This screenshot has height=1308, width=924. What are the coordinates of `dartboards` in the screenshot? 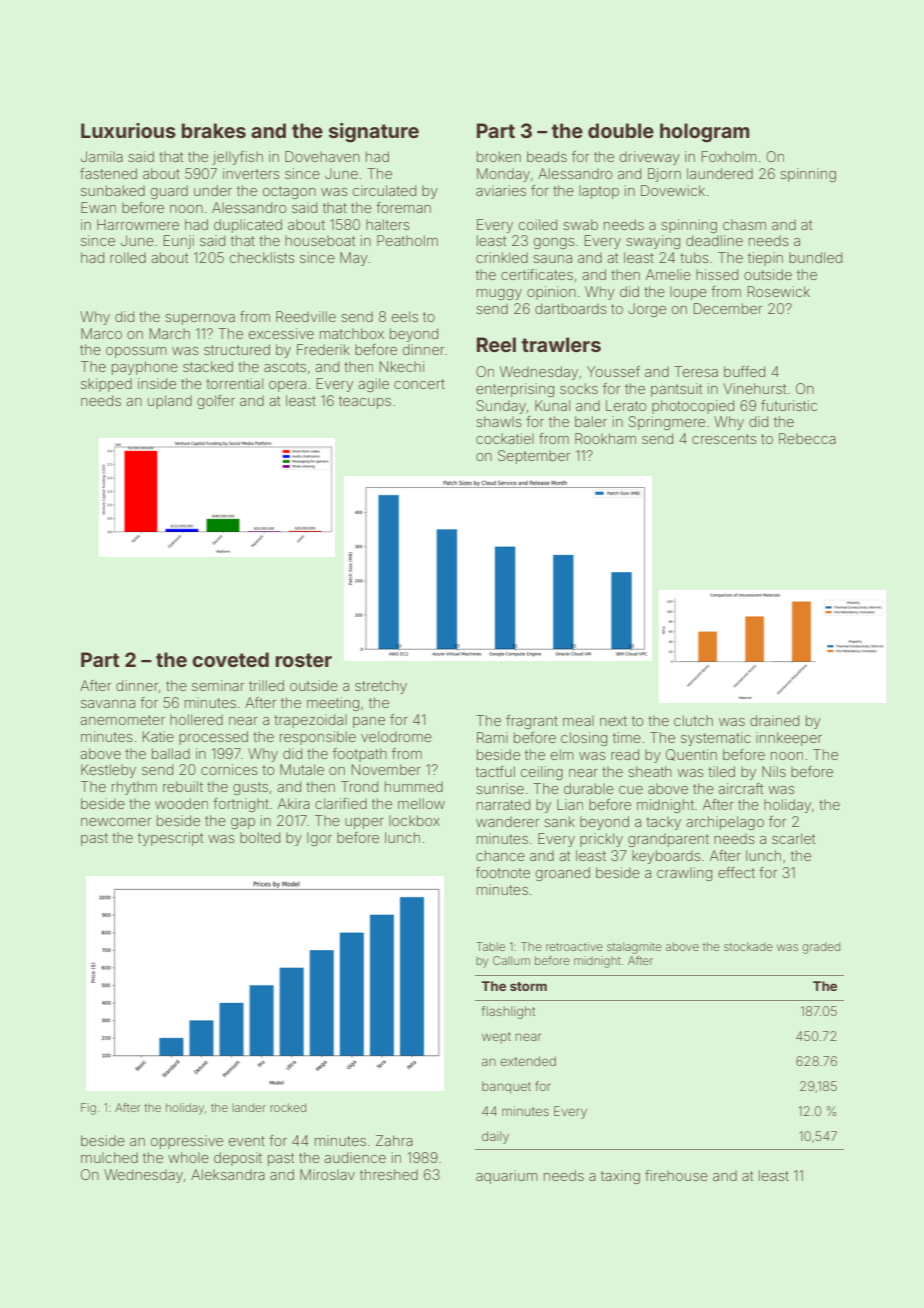 It's located at (571, 308).
